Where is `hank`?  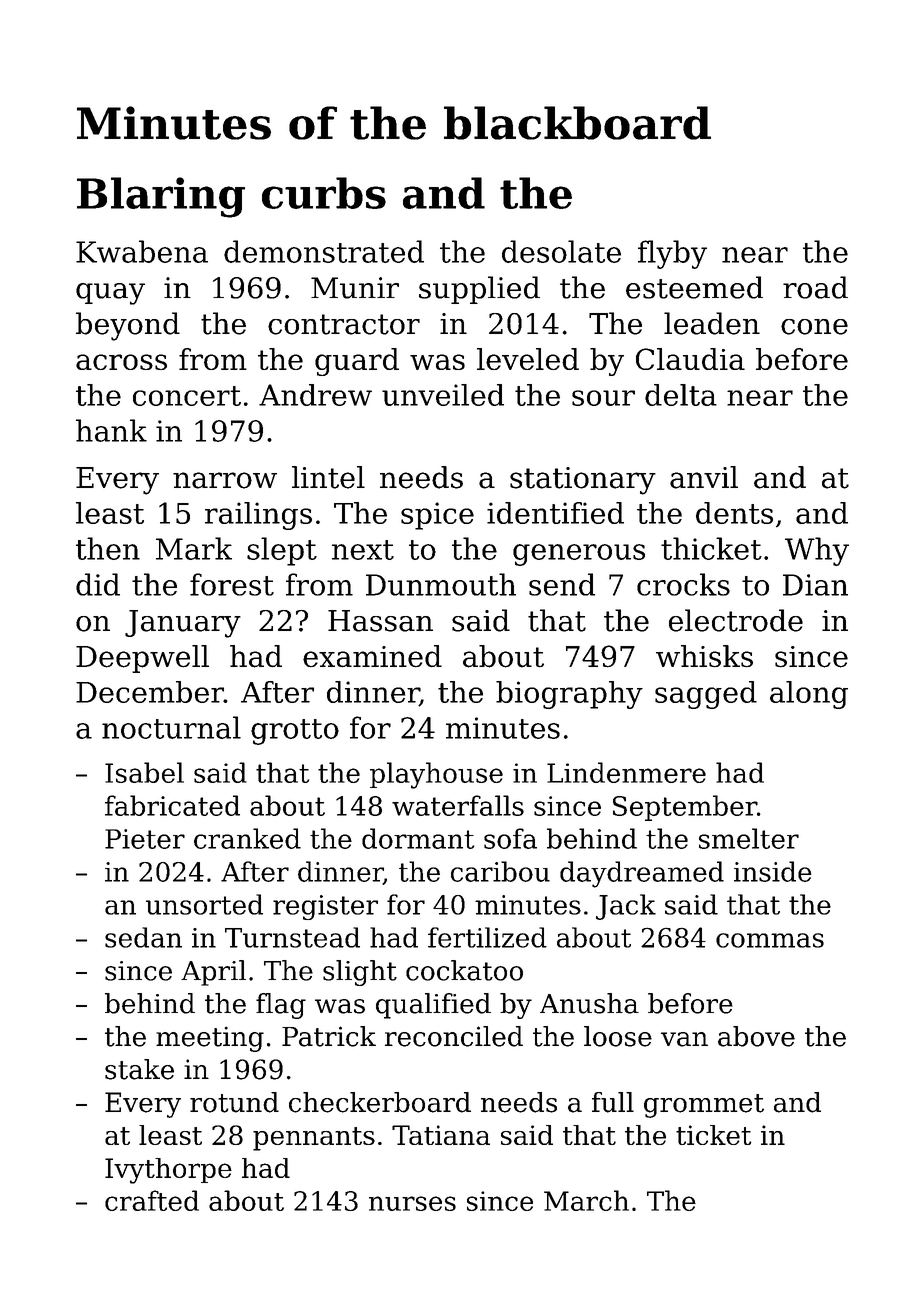
hank is located at coordinates (111, 430).
